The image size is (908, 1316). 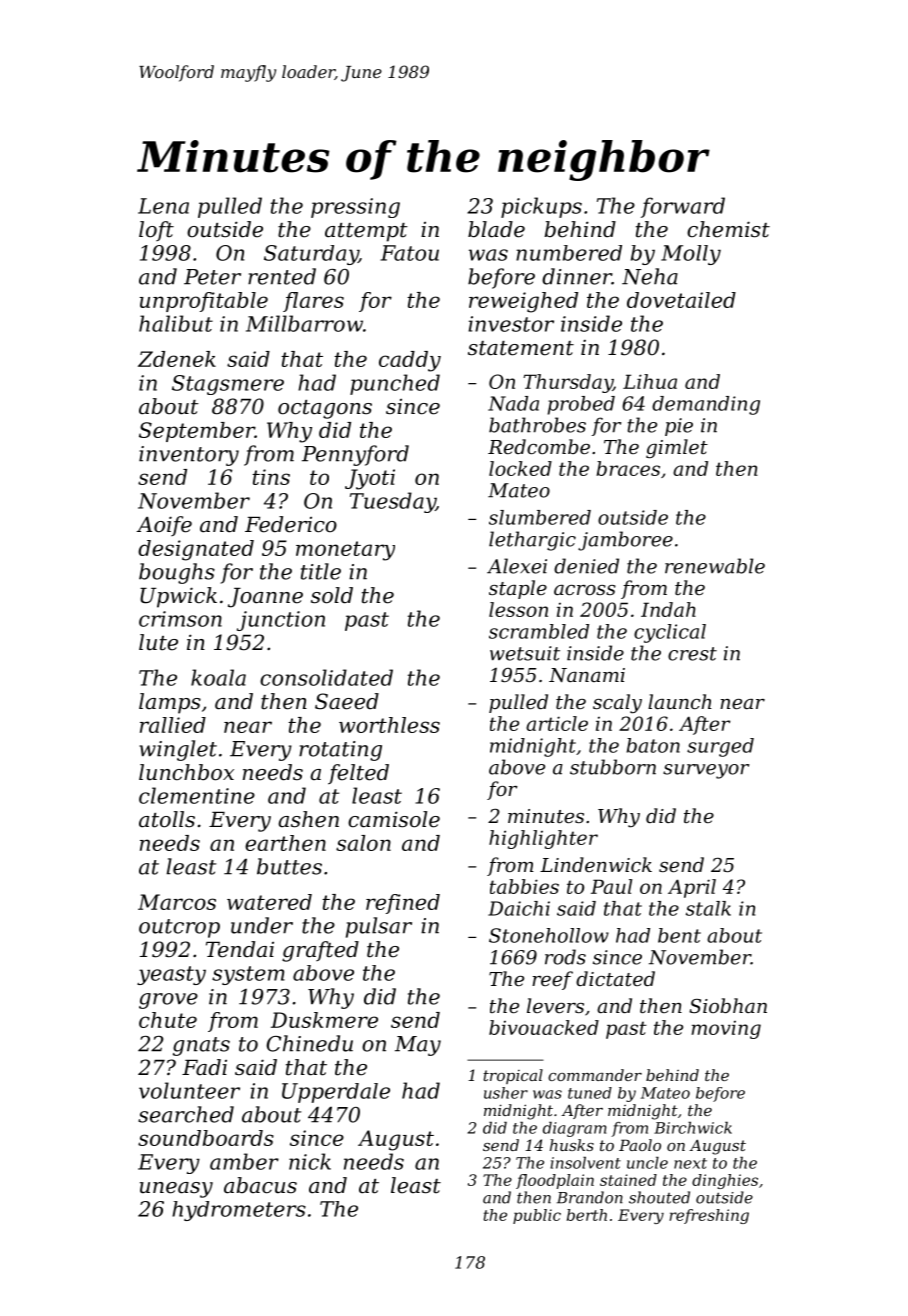 I want to click on halibut, so click(x=176, y=323).
